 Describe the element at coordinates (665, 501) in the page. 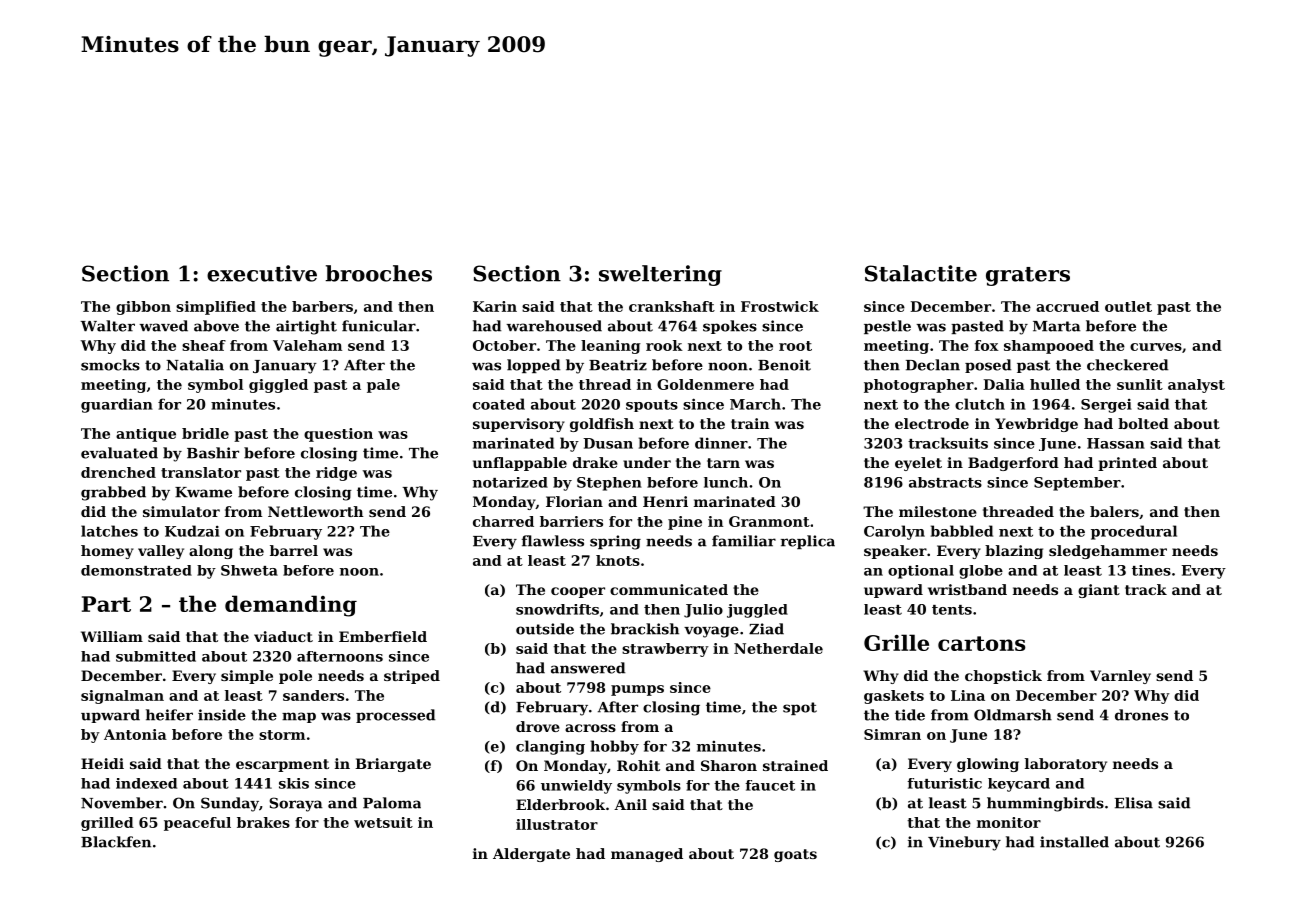

I see `Henri` at that location.
